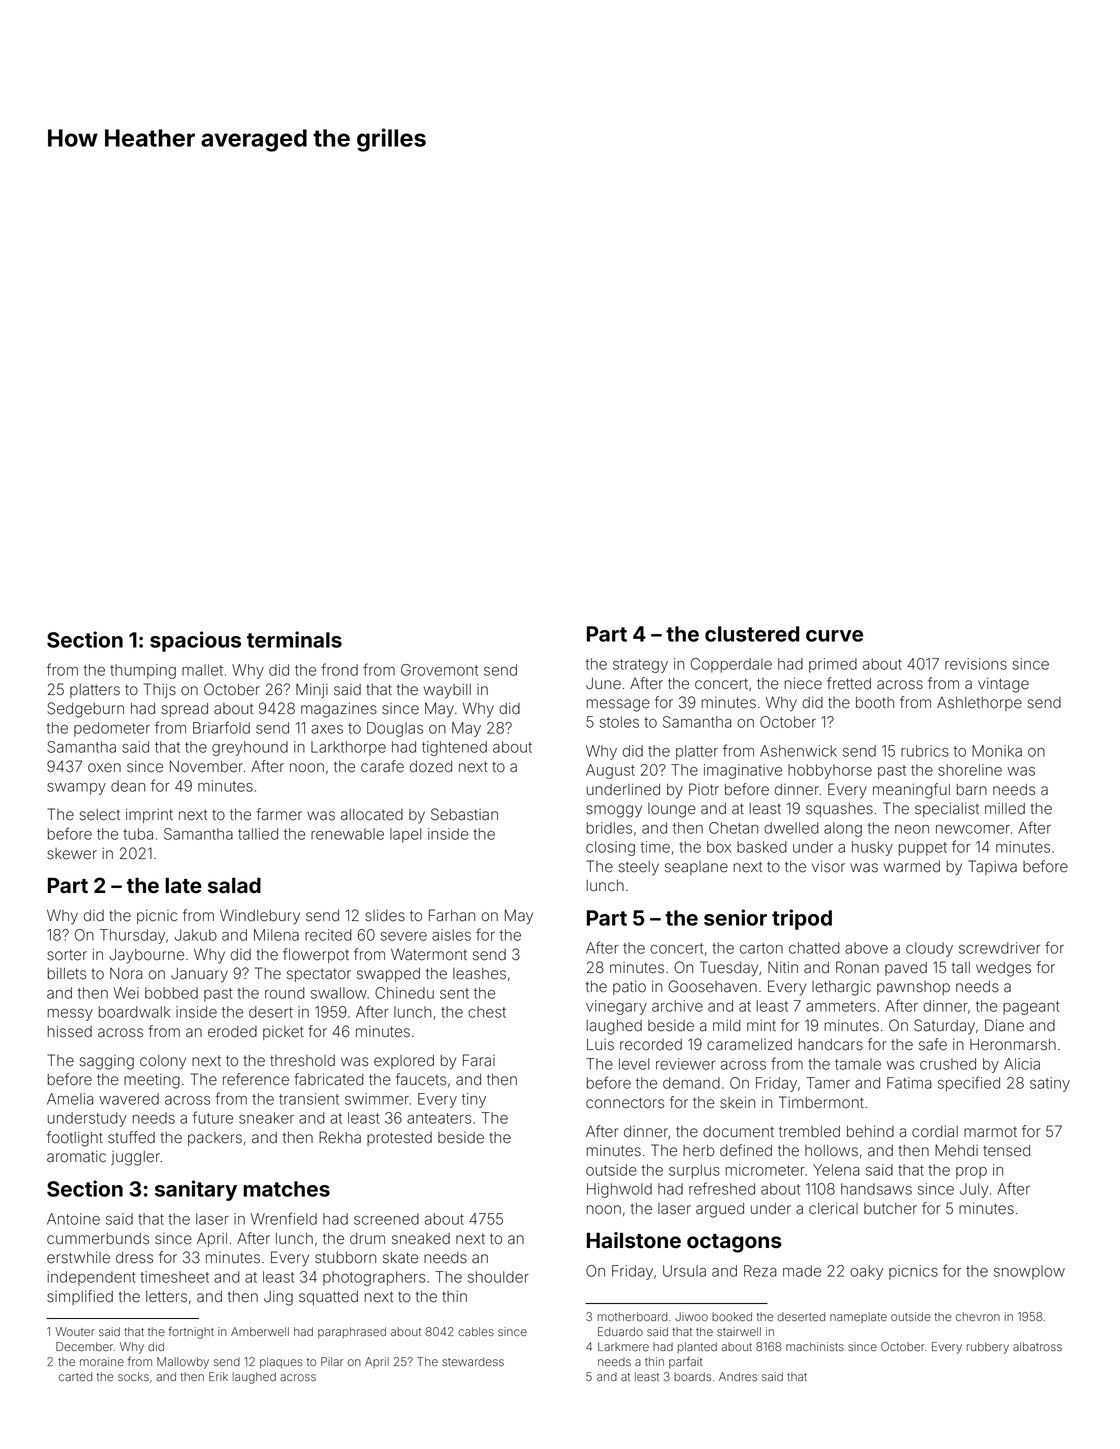 The height and width of the document is (1449, 1120). What do you see at coordinates (195, 641) in the document?
I see `spacious` at bounding box center [195, 641].
